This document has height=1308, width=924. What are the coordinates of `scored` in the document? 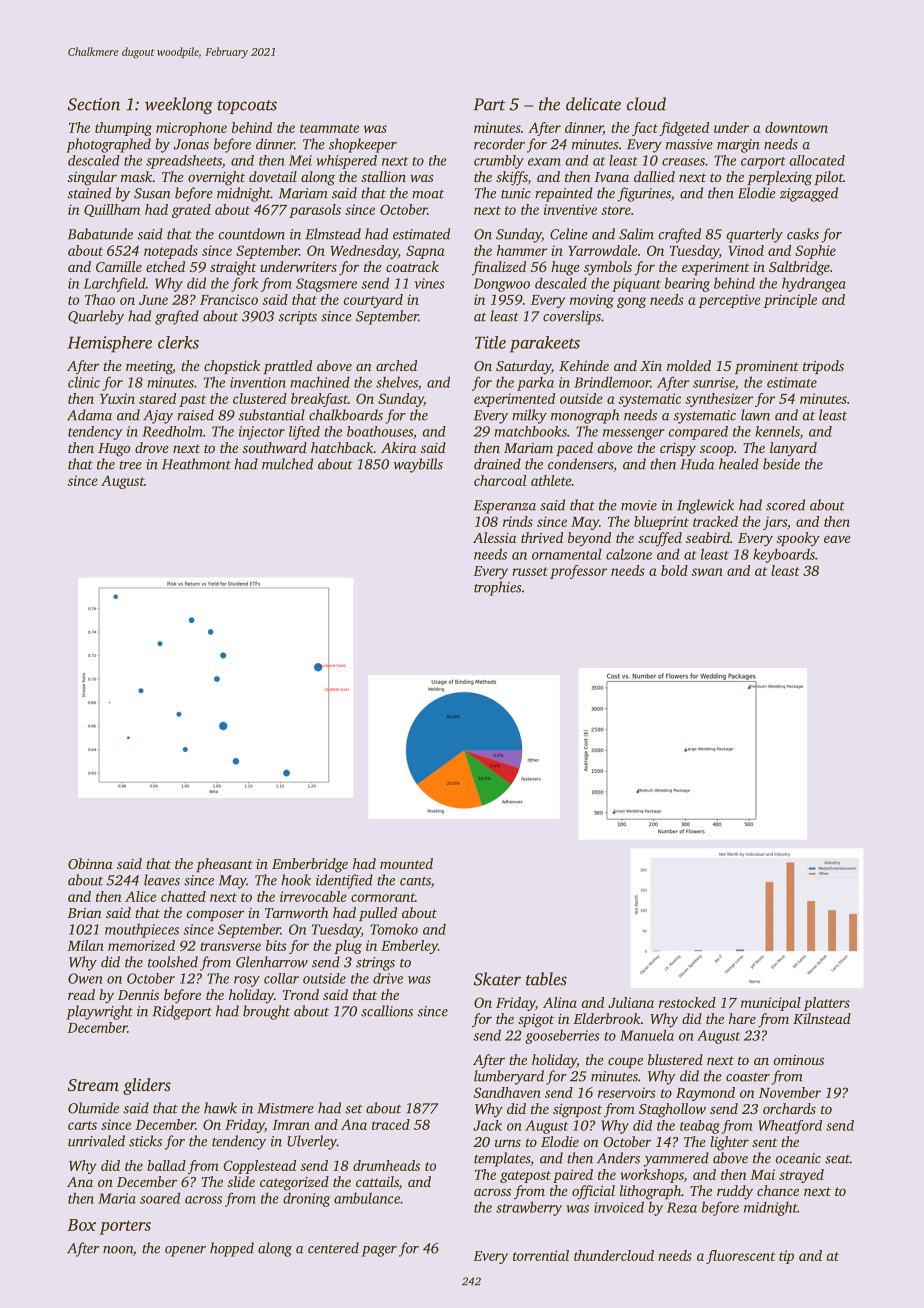 It's located at (785, 505).
